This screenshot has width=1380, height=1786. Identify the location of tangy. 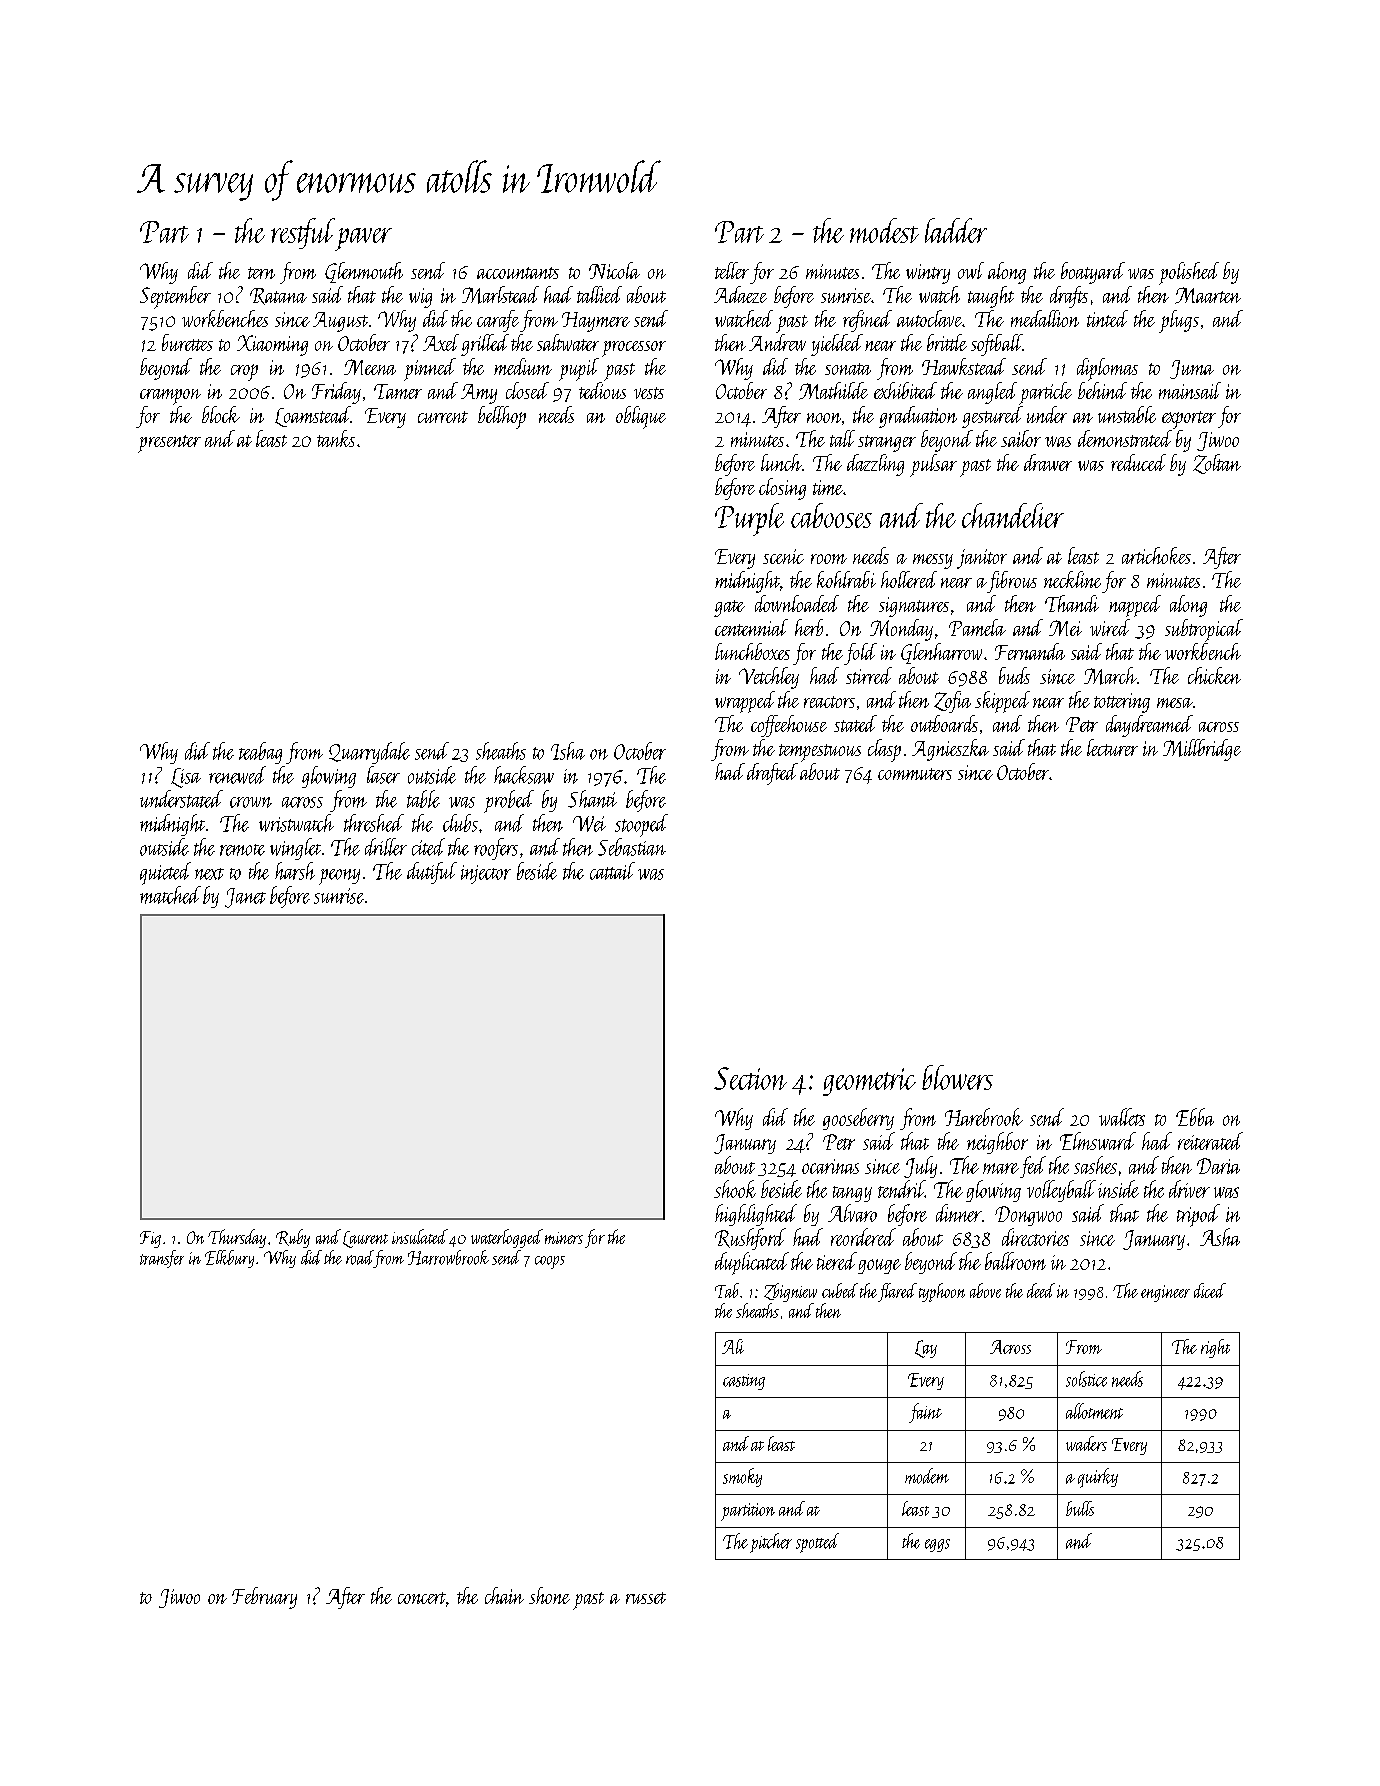
(852, 1194).
